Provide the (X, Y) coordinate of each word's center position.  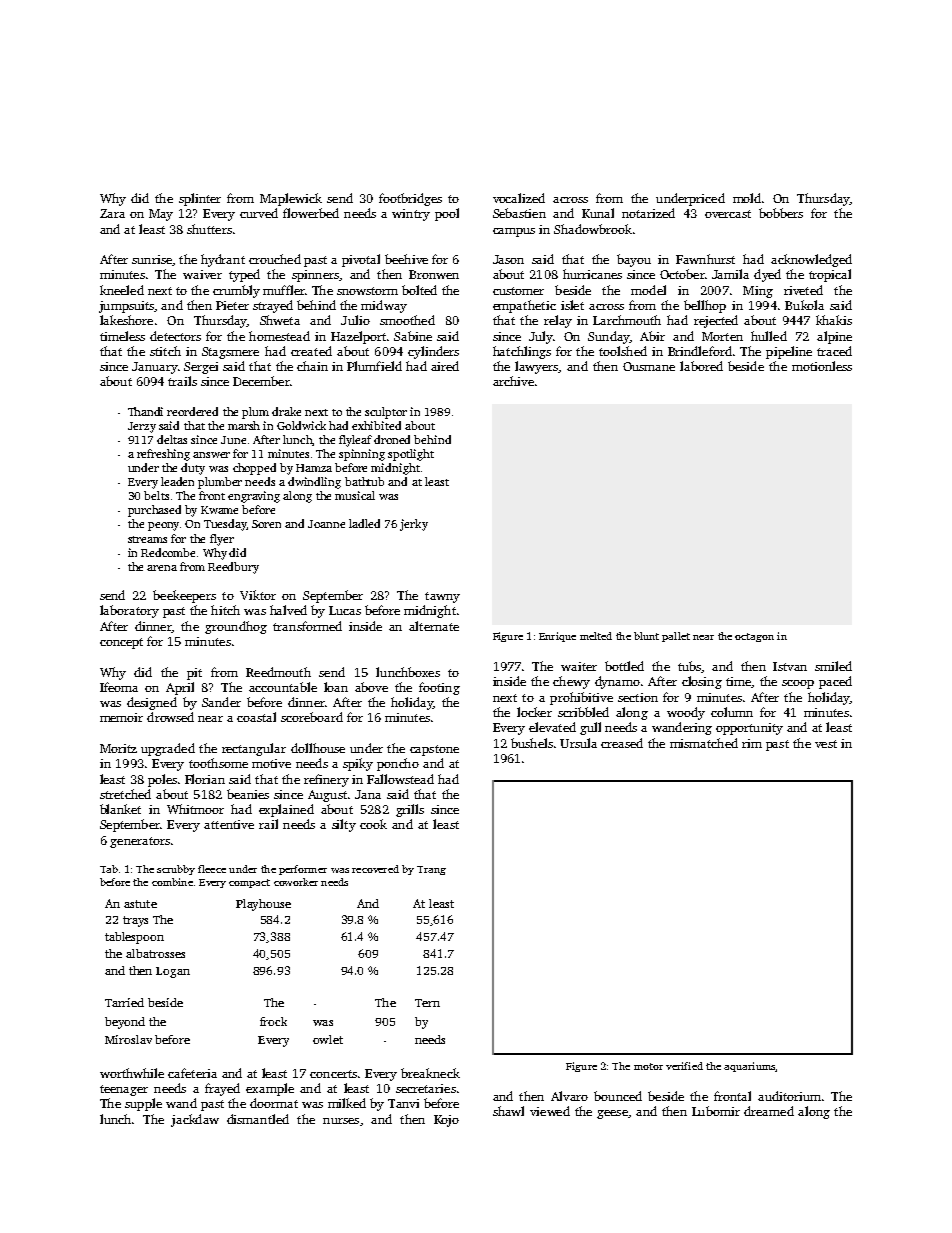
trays (135, 921)
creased (622, 743)
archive (513, 381)
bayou (634, 260)
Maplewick (291, 199)
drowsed (170, 717)
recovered (375, 869)
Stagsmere (230, 353)
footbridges (410, 199)
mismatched (704, 743)
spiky (358, 764)
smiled (833, 666)
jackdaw (195, 1120)
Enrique (557, 637)
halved (288, 610)
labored (701, 366)
